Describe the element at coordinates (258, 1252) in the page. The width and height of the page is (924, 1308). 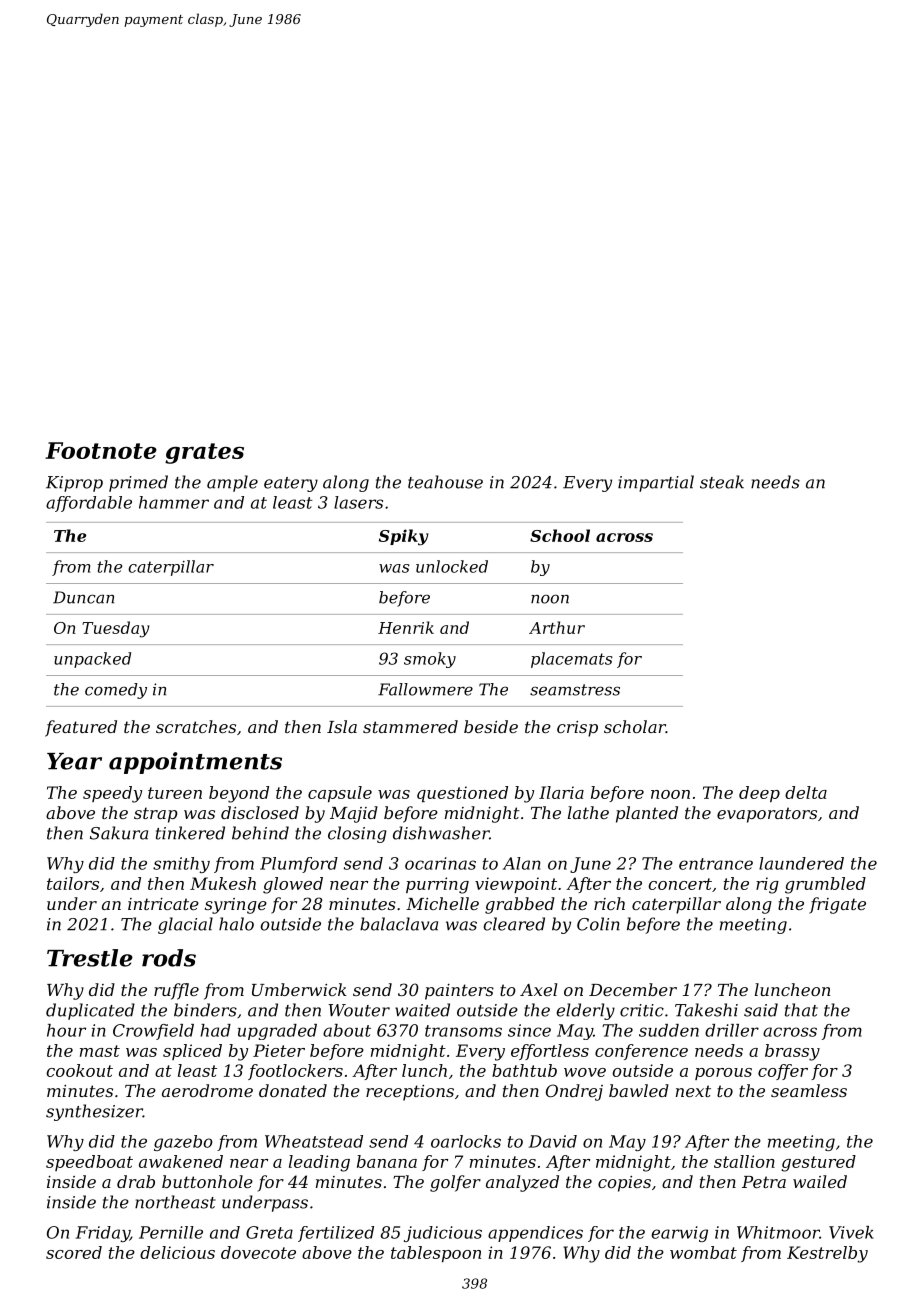
I see `dovecote` at that location.
